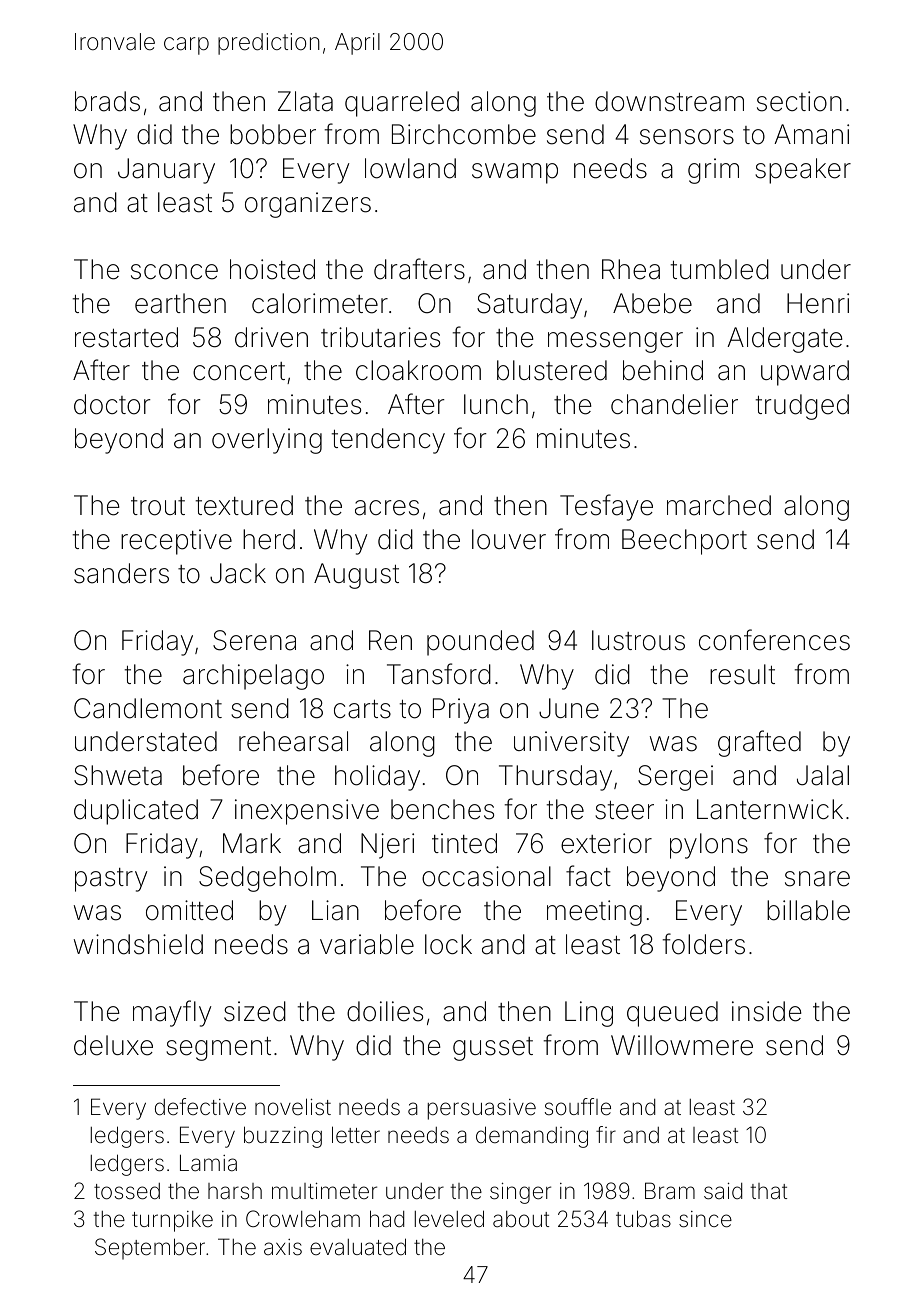 Image resolution: width=924 pixels, height=1311 pixels. Describe the element at coordinates (305, 101) in the screenshot. I see `Zlata` at that location.
